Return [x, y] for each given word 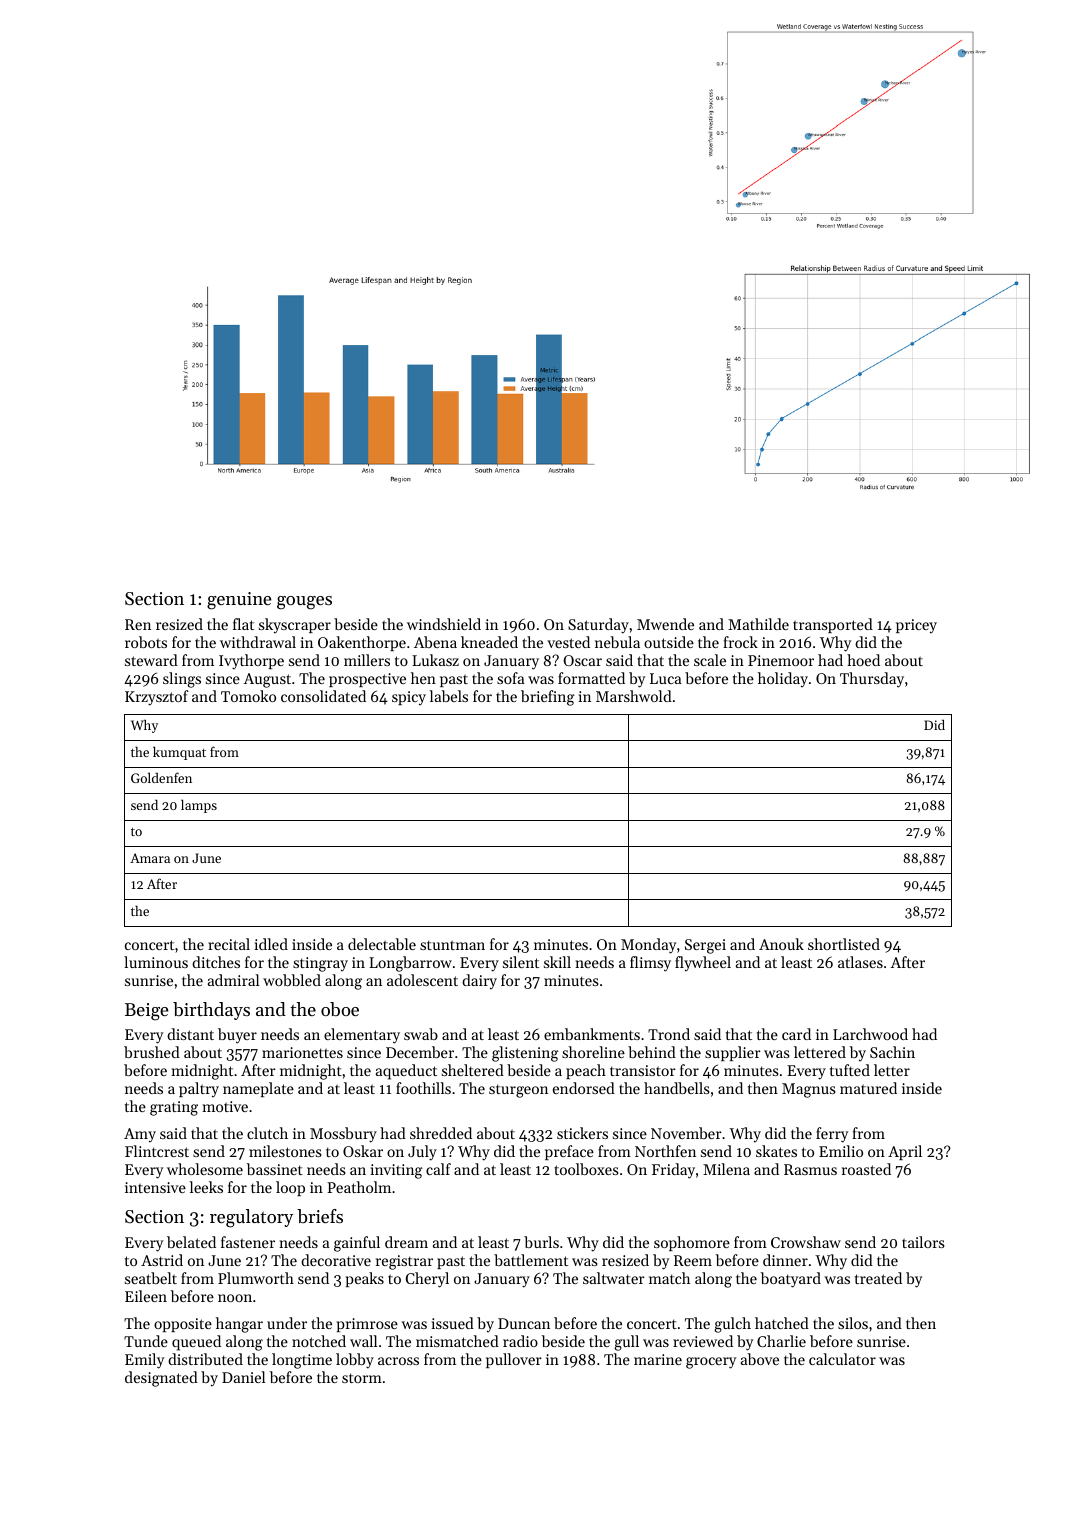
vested [568, 642]
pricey [916, 626]
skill [557, 962]
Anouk [781, 944]
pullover [514, 1360]
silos [853, 1323]
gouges [304, 603]
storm [362, 1378]
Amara [150, 858]
